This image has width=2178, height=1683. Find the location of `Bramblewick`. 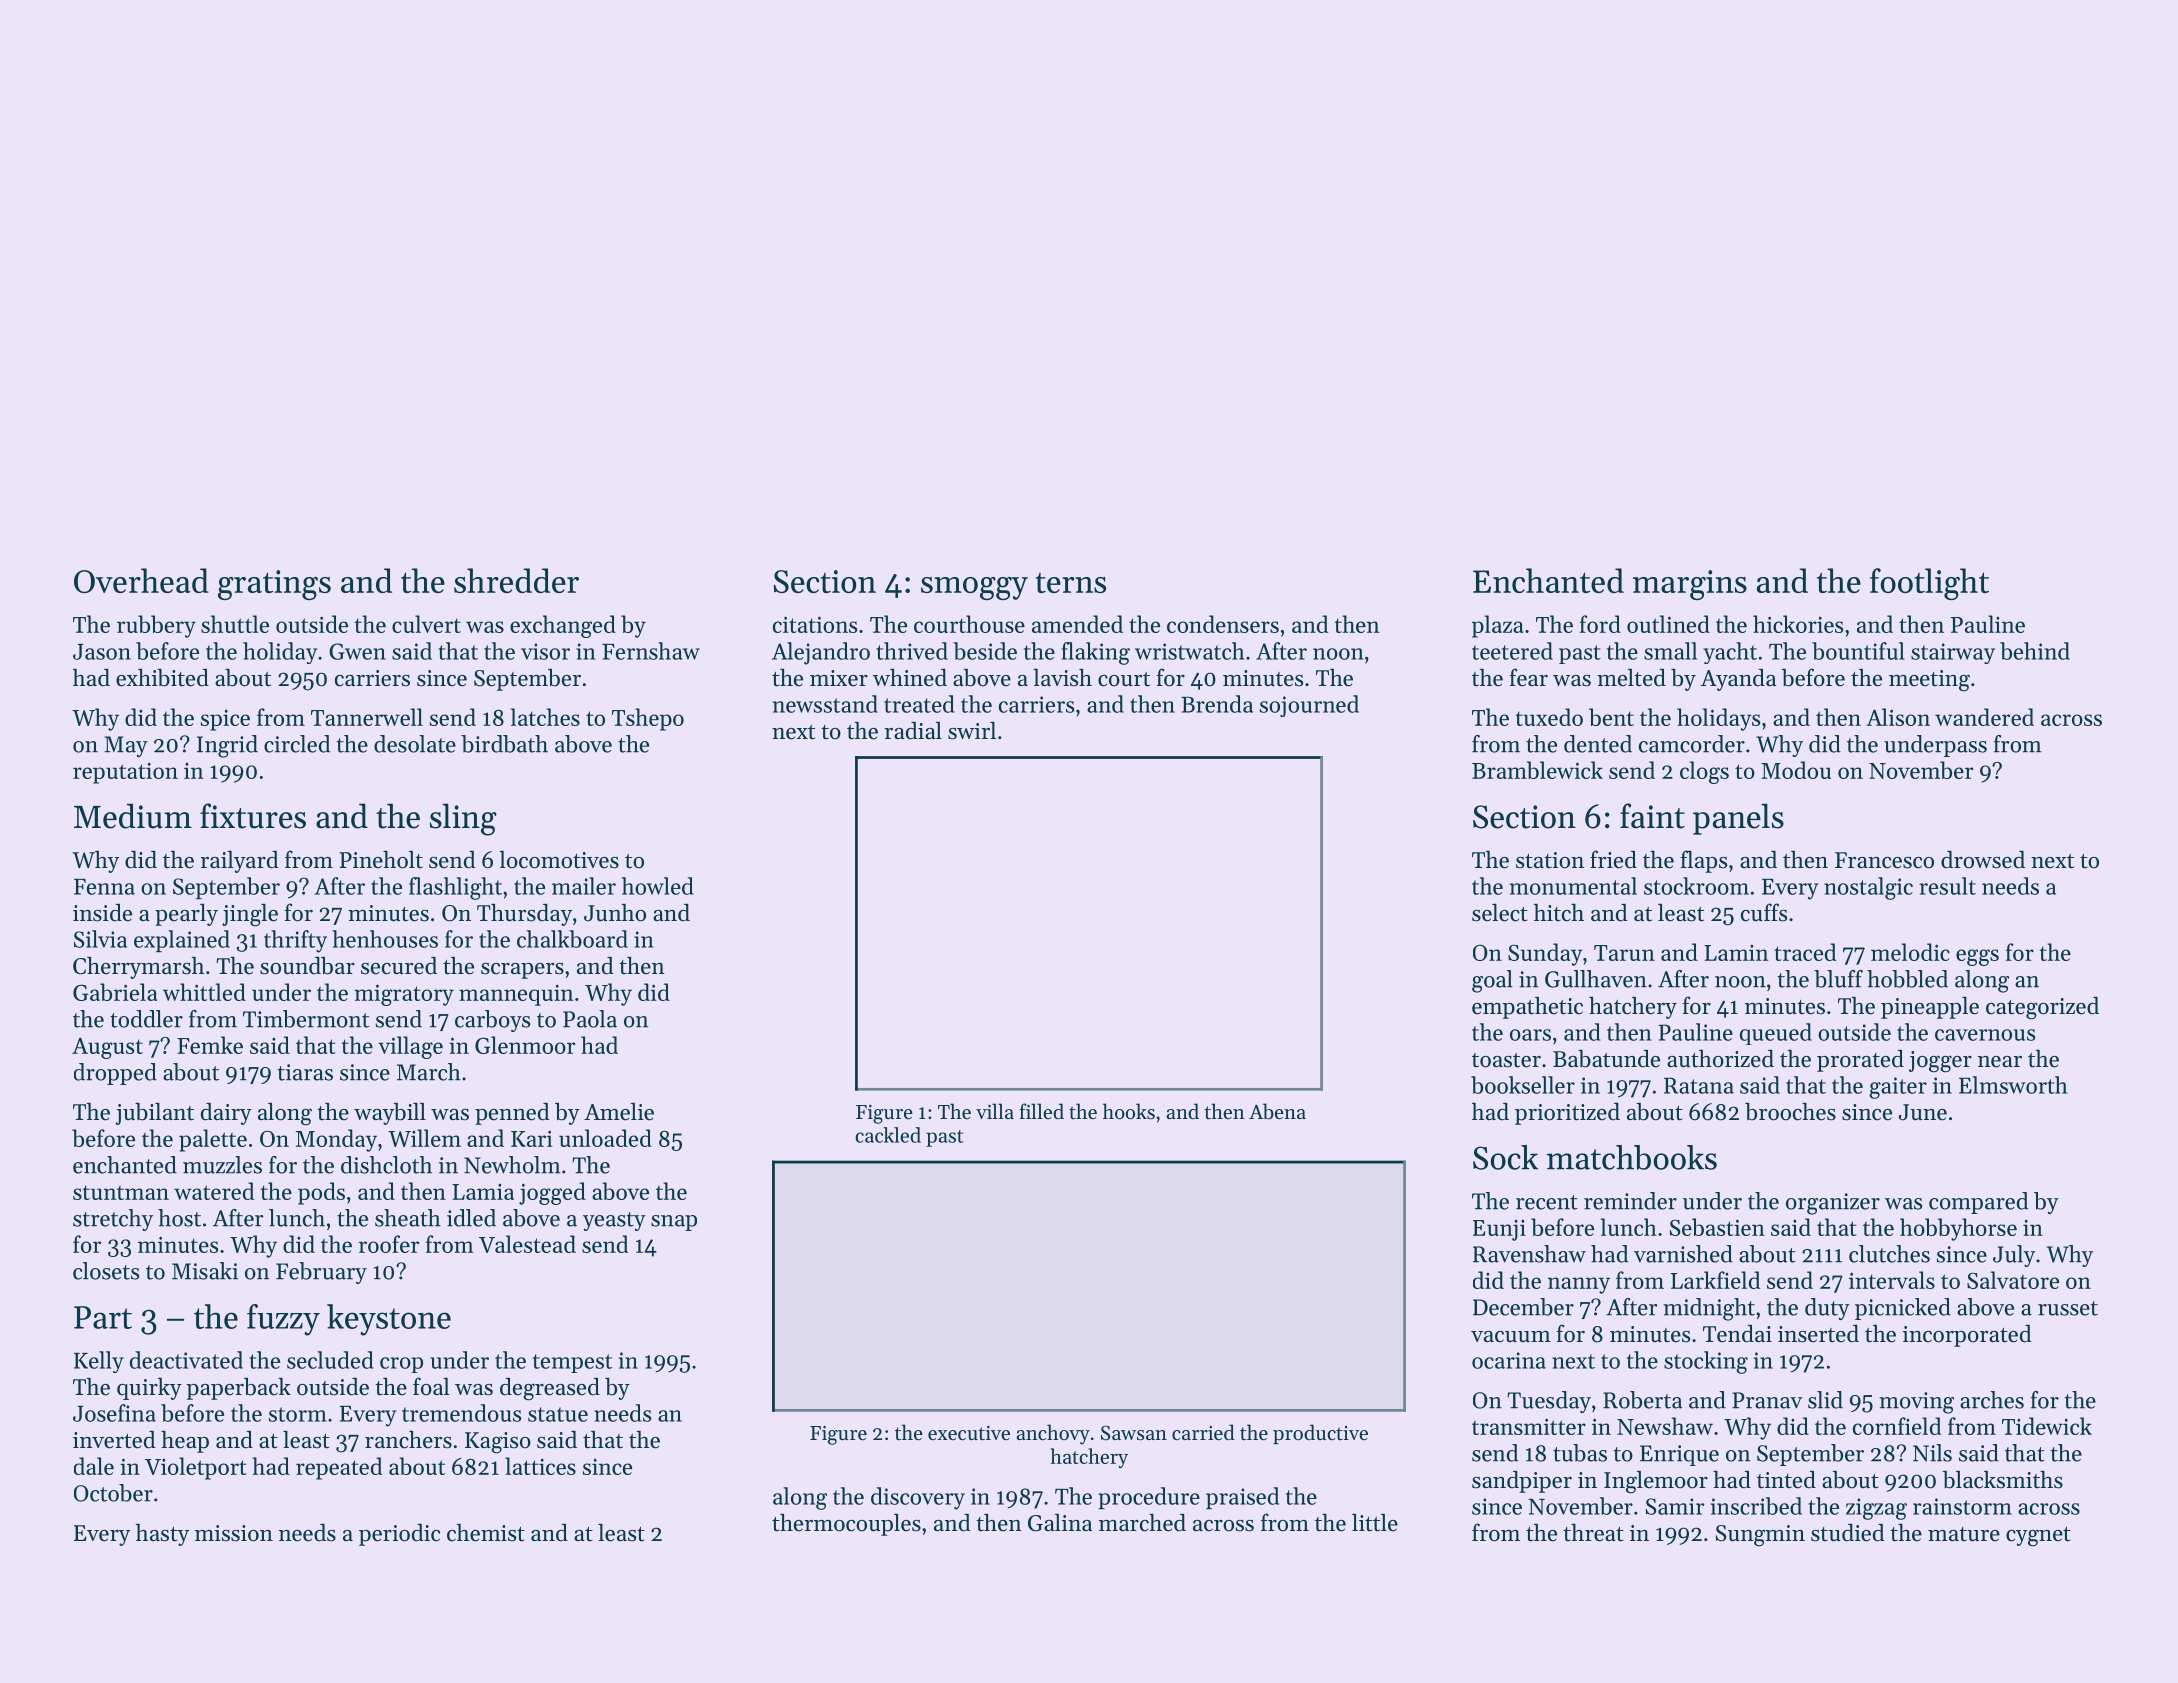

Bramblewick is located at coordinates (1537, 770).
